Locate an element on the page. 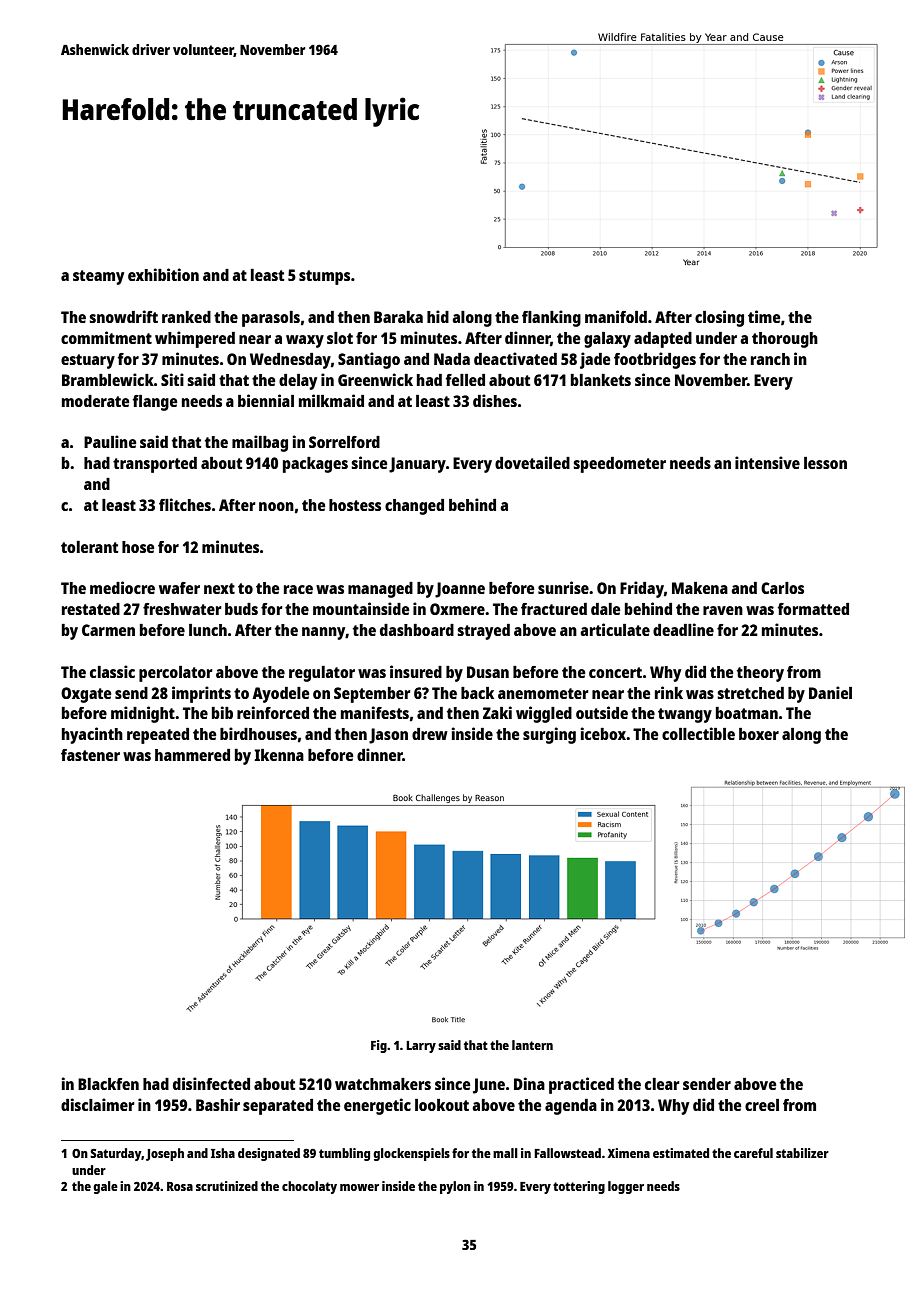 The image size is (924, 1308). exhibition is located at coordinates (163, 274).
